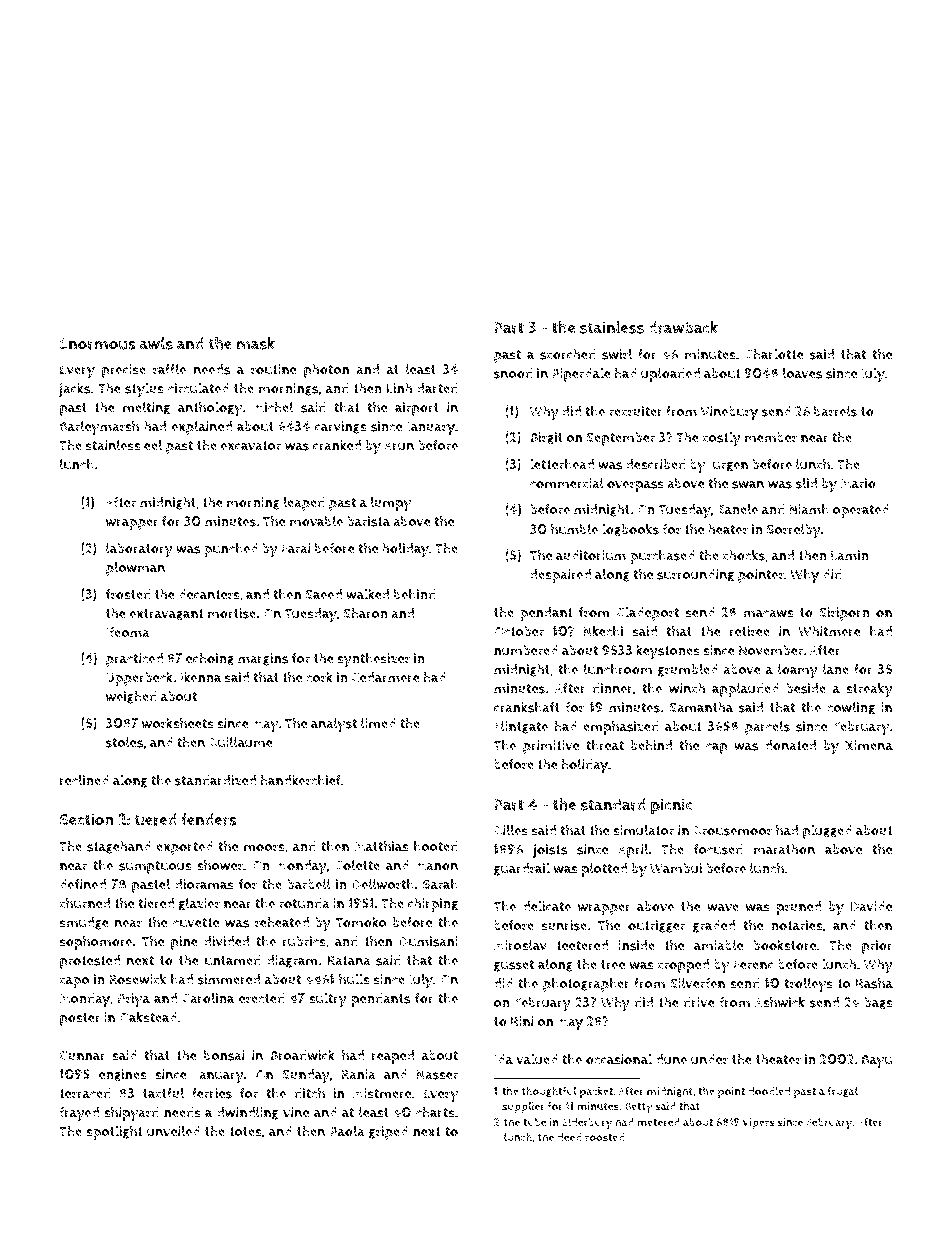 This image has width=952, height=1233. I want to click on Charlotte, so click(774, 354).
